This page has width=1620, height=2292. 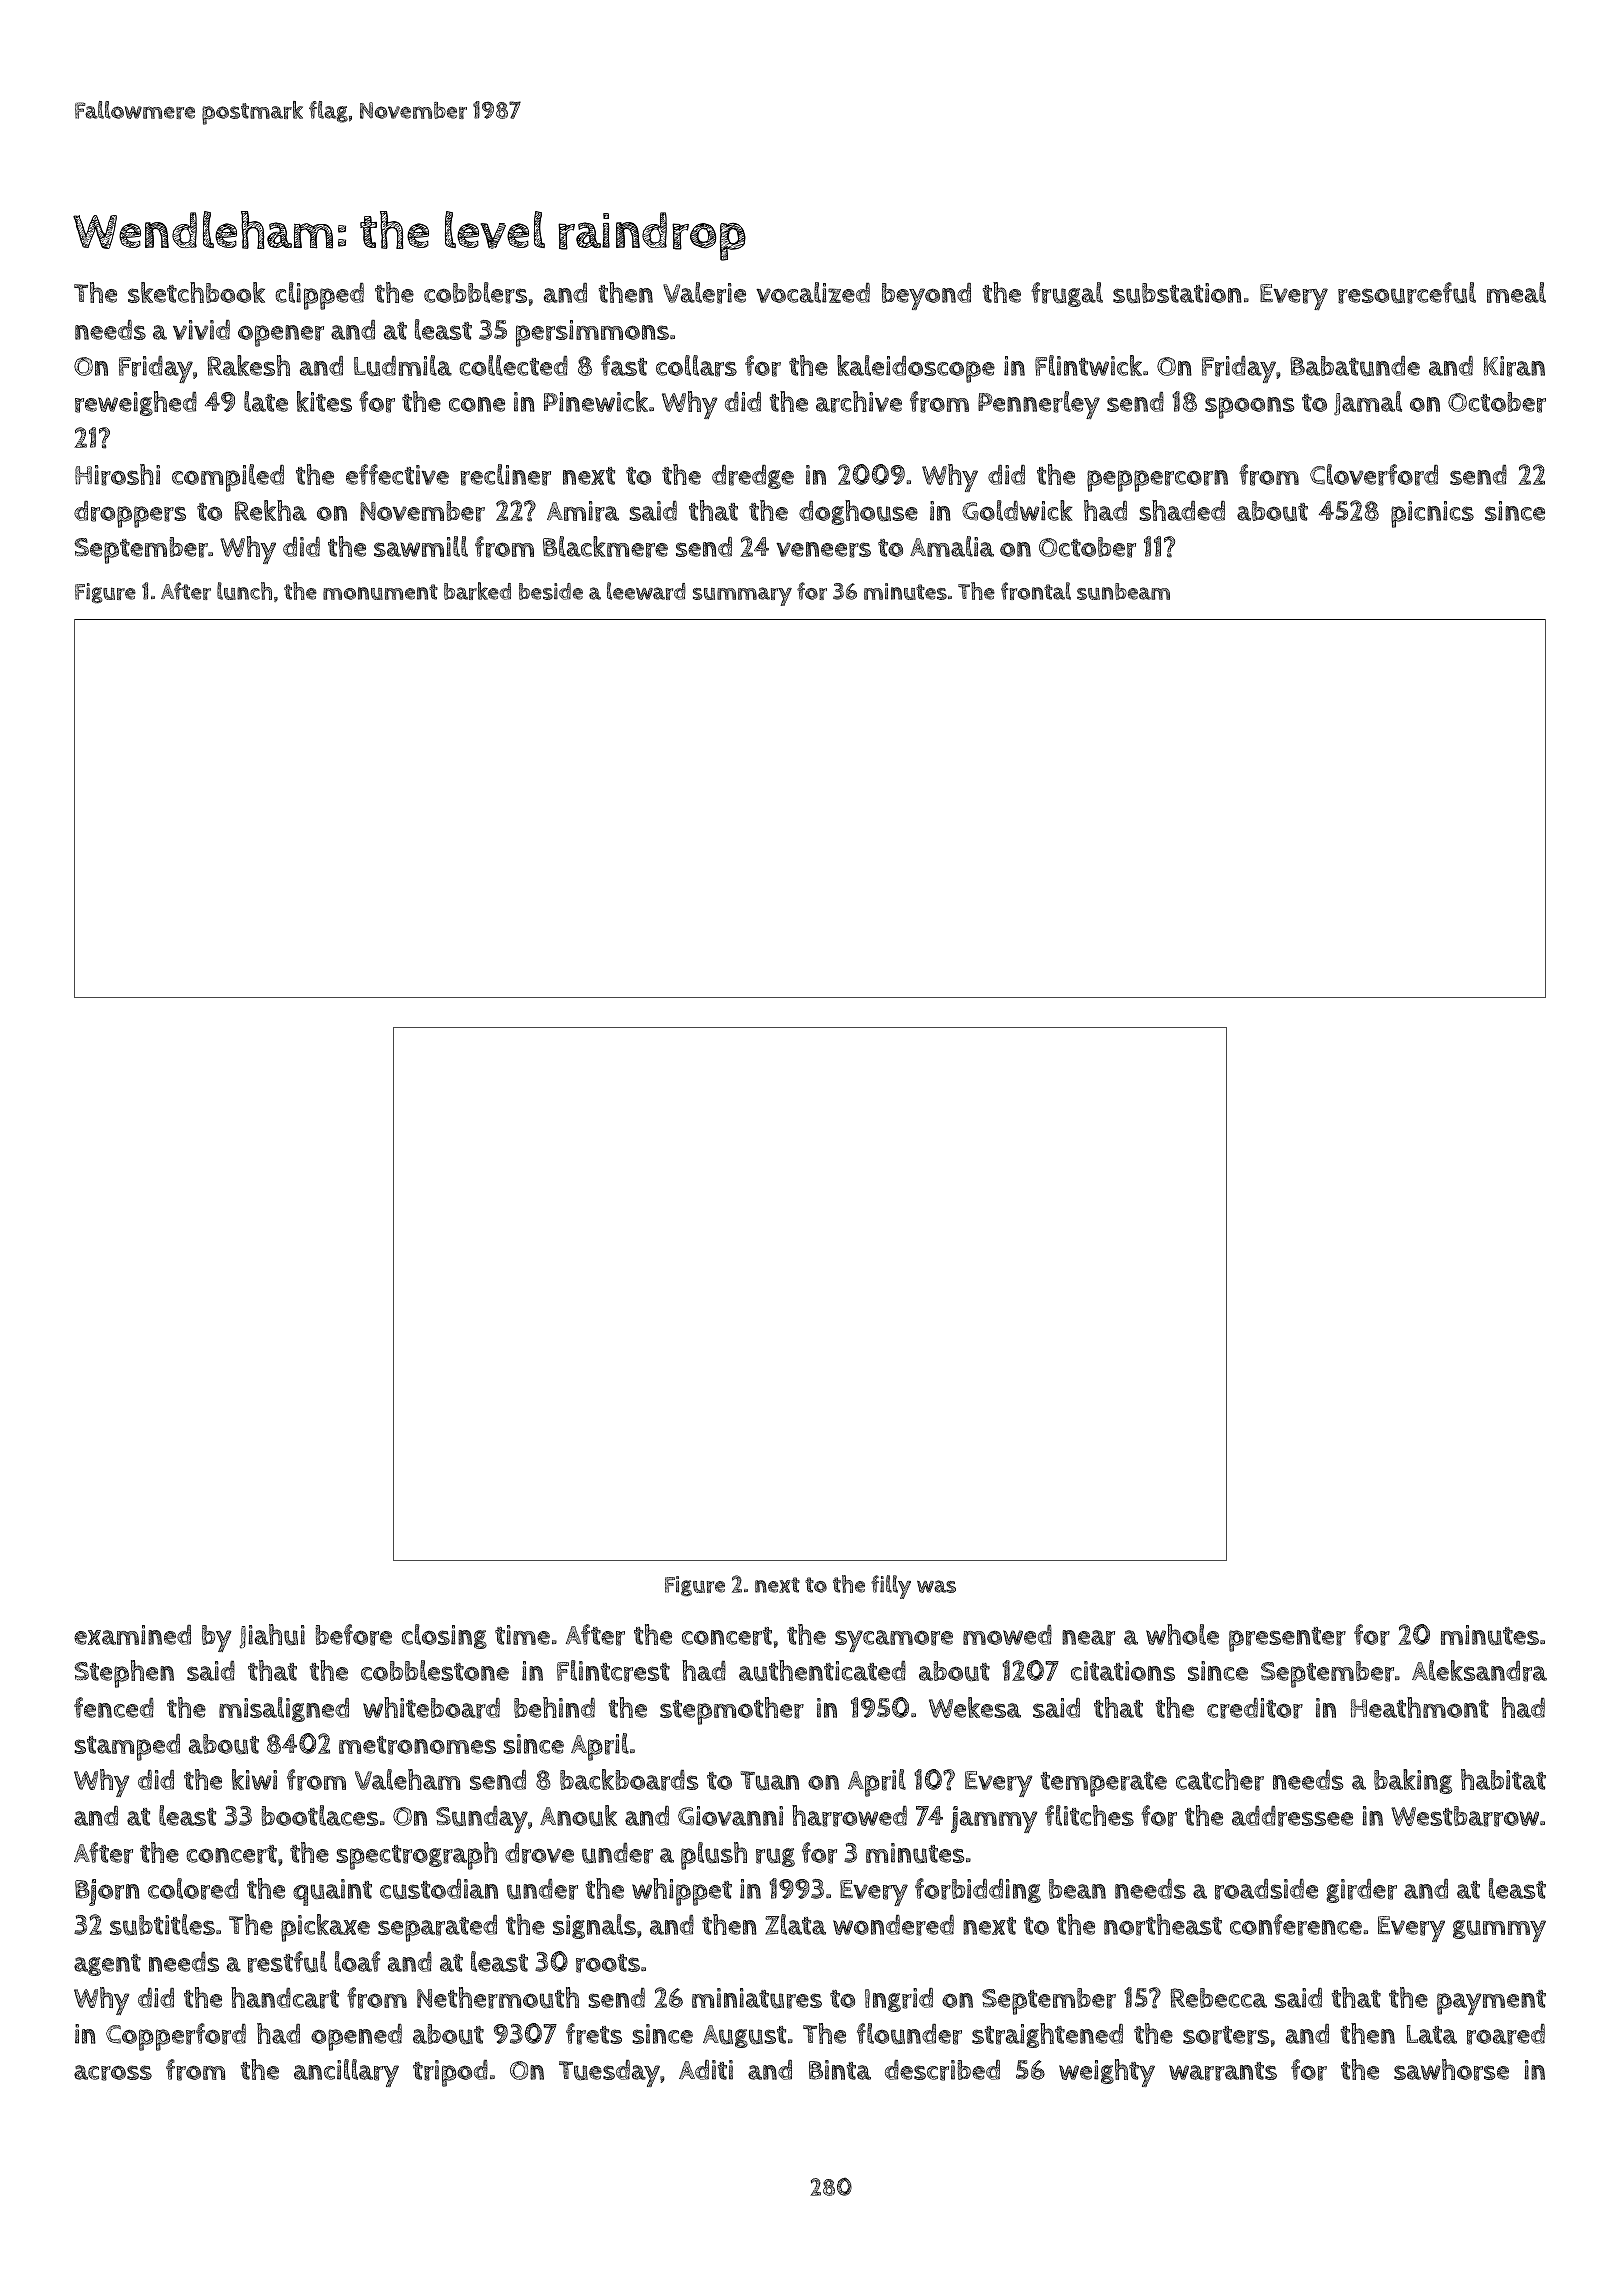 I want to click on summary, so click(x=742, y=596).
